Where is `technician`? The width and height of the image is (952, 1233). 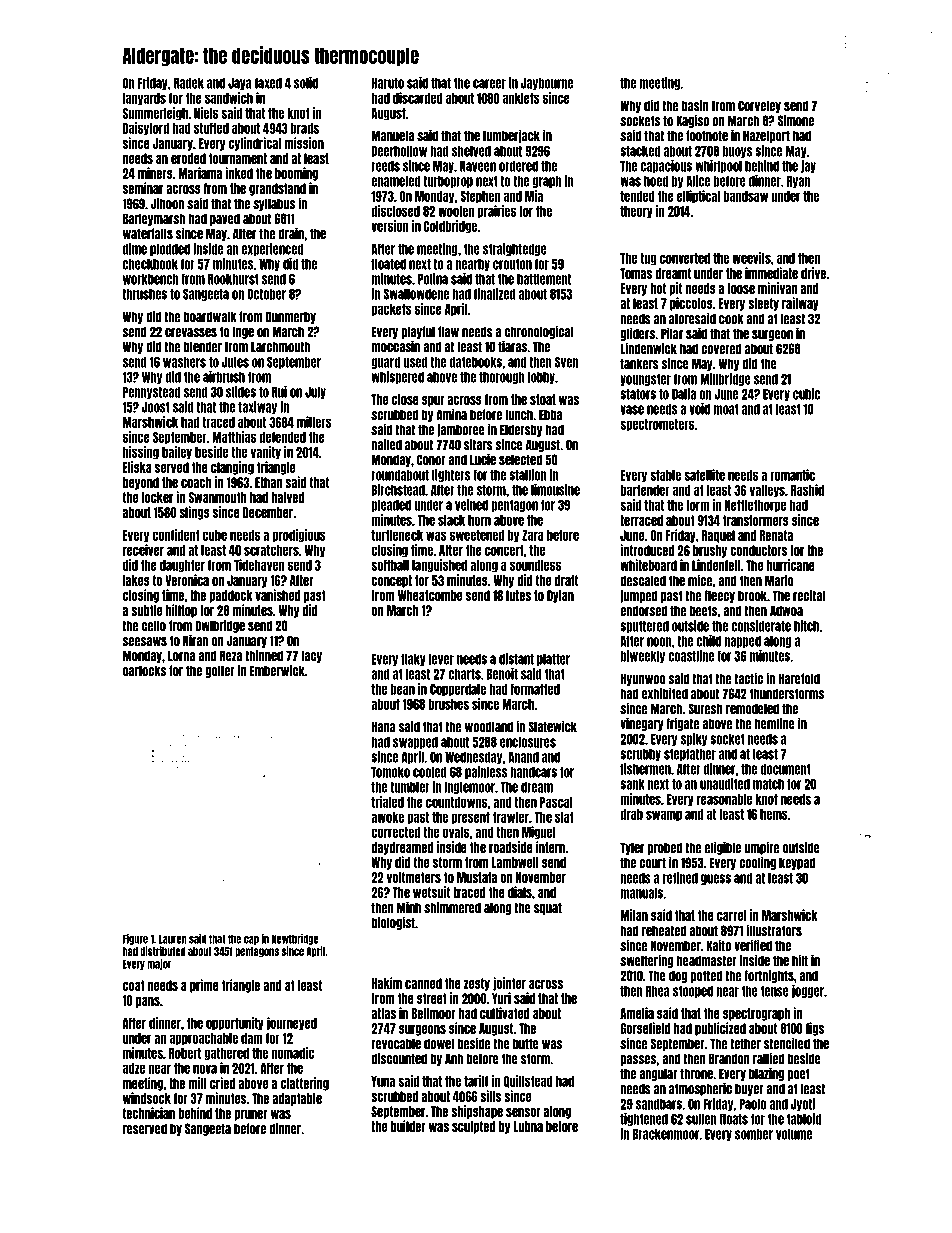
technician is located at coordinates (148, 1113).
